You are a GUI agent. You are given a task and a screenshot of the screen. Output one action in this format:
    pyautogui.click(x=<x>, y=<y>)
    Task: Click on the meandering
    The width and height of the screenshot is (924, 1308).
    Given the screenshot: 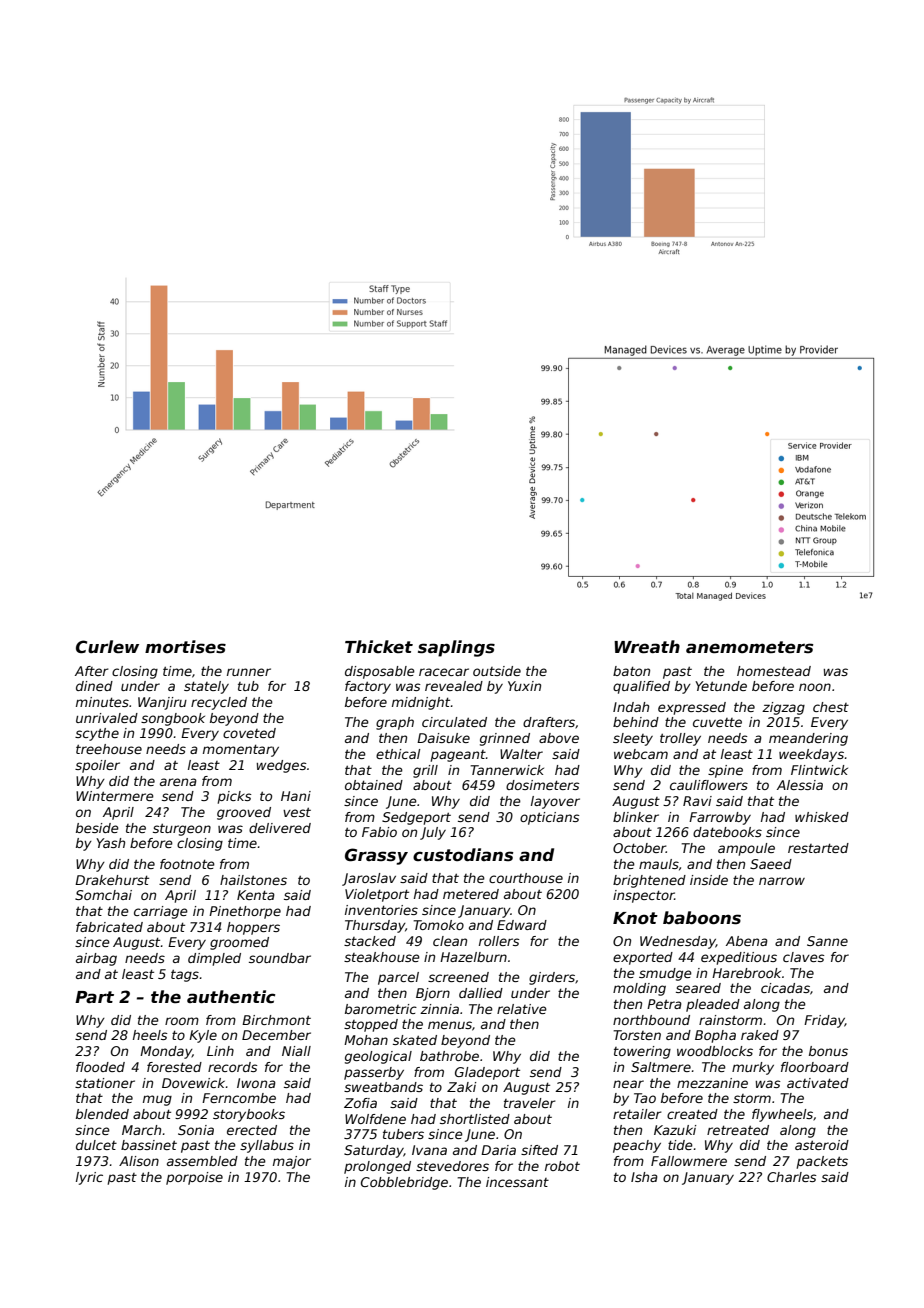 What is the action you would take?
    pyautogui.click(x=808, y=739)
